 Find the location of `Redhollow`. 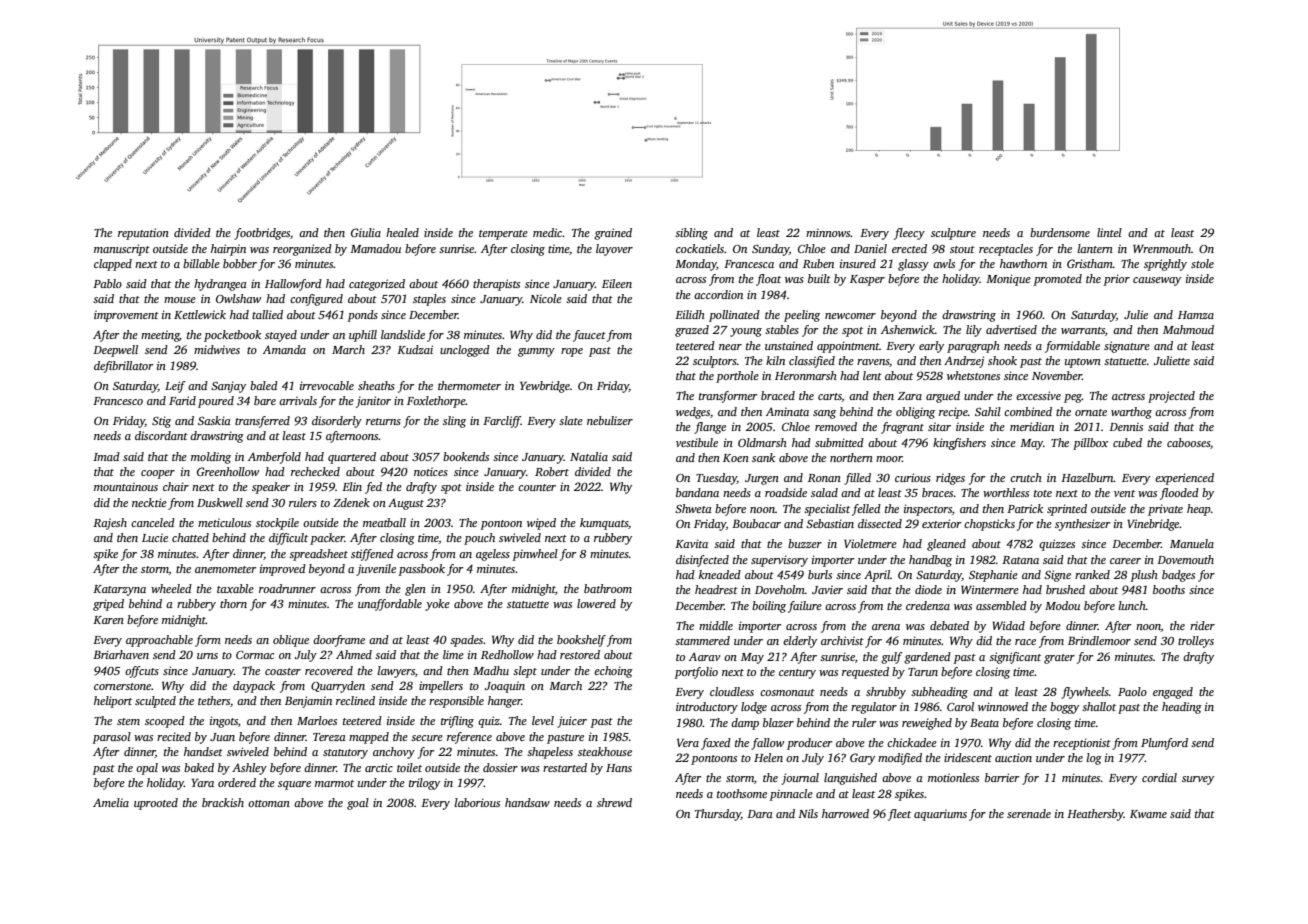

Redhollow is located at coordinates (507, 654).
